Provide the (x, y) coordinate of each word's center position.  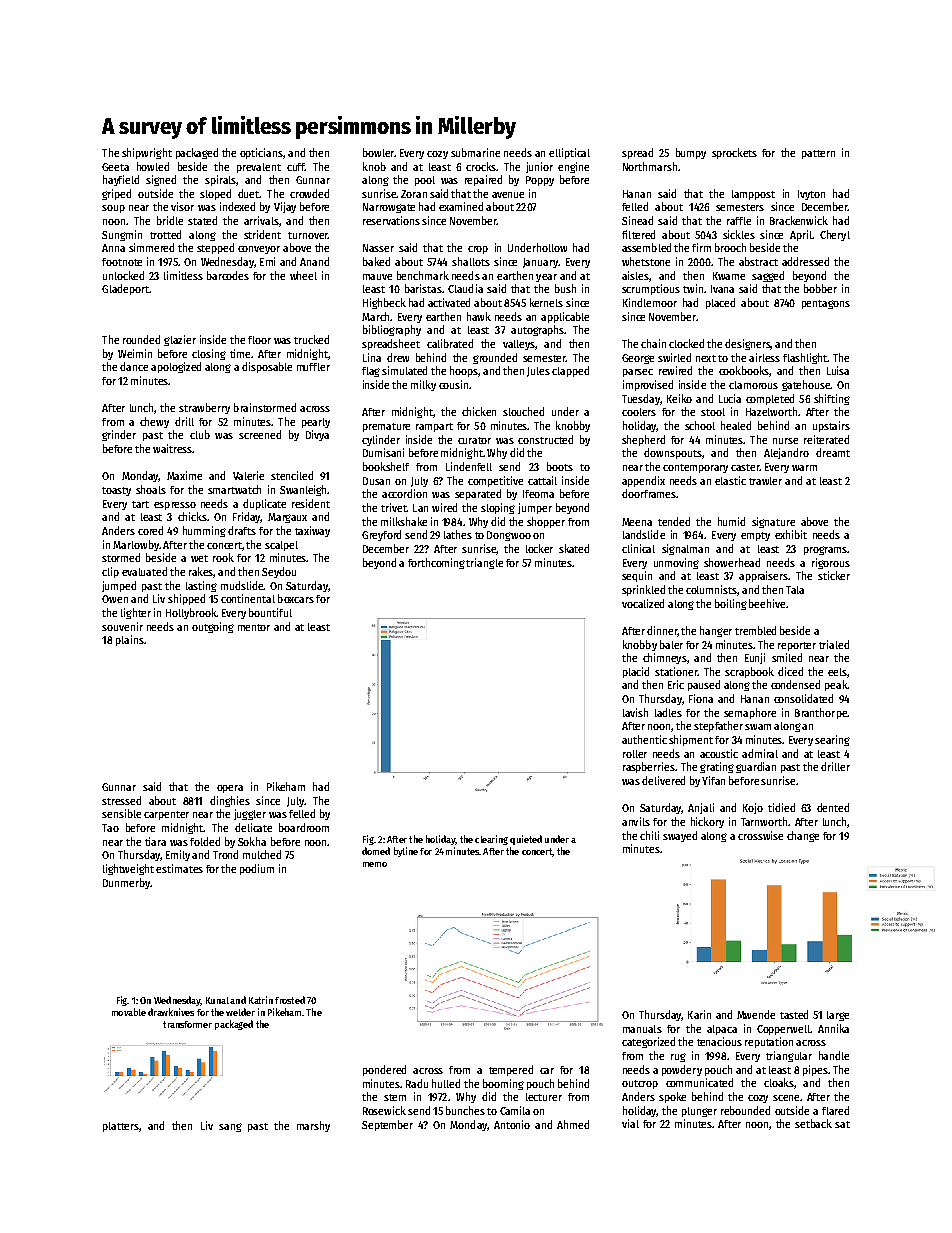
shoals (151, 489)
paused (704, 685)
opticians (261, 153)
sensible (121, 813)
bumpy (691, 153)
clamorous (753, 385)
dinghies (230, 801)
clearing (491, 840)
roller (635, 754)
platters (121, 1127)
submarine (475, 152)
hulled (446, 1083)
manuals (642, 1029)
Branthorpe (821, 713)
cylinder (381, 440)
